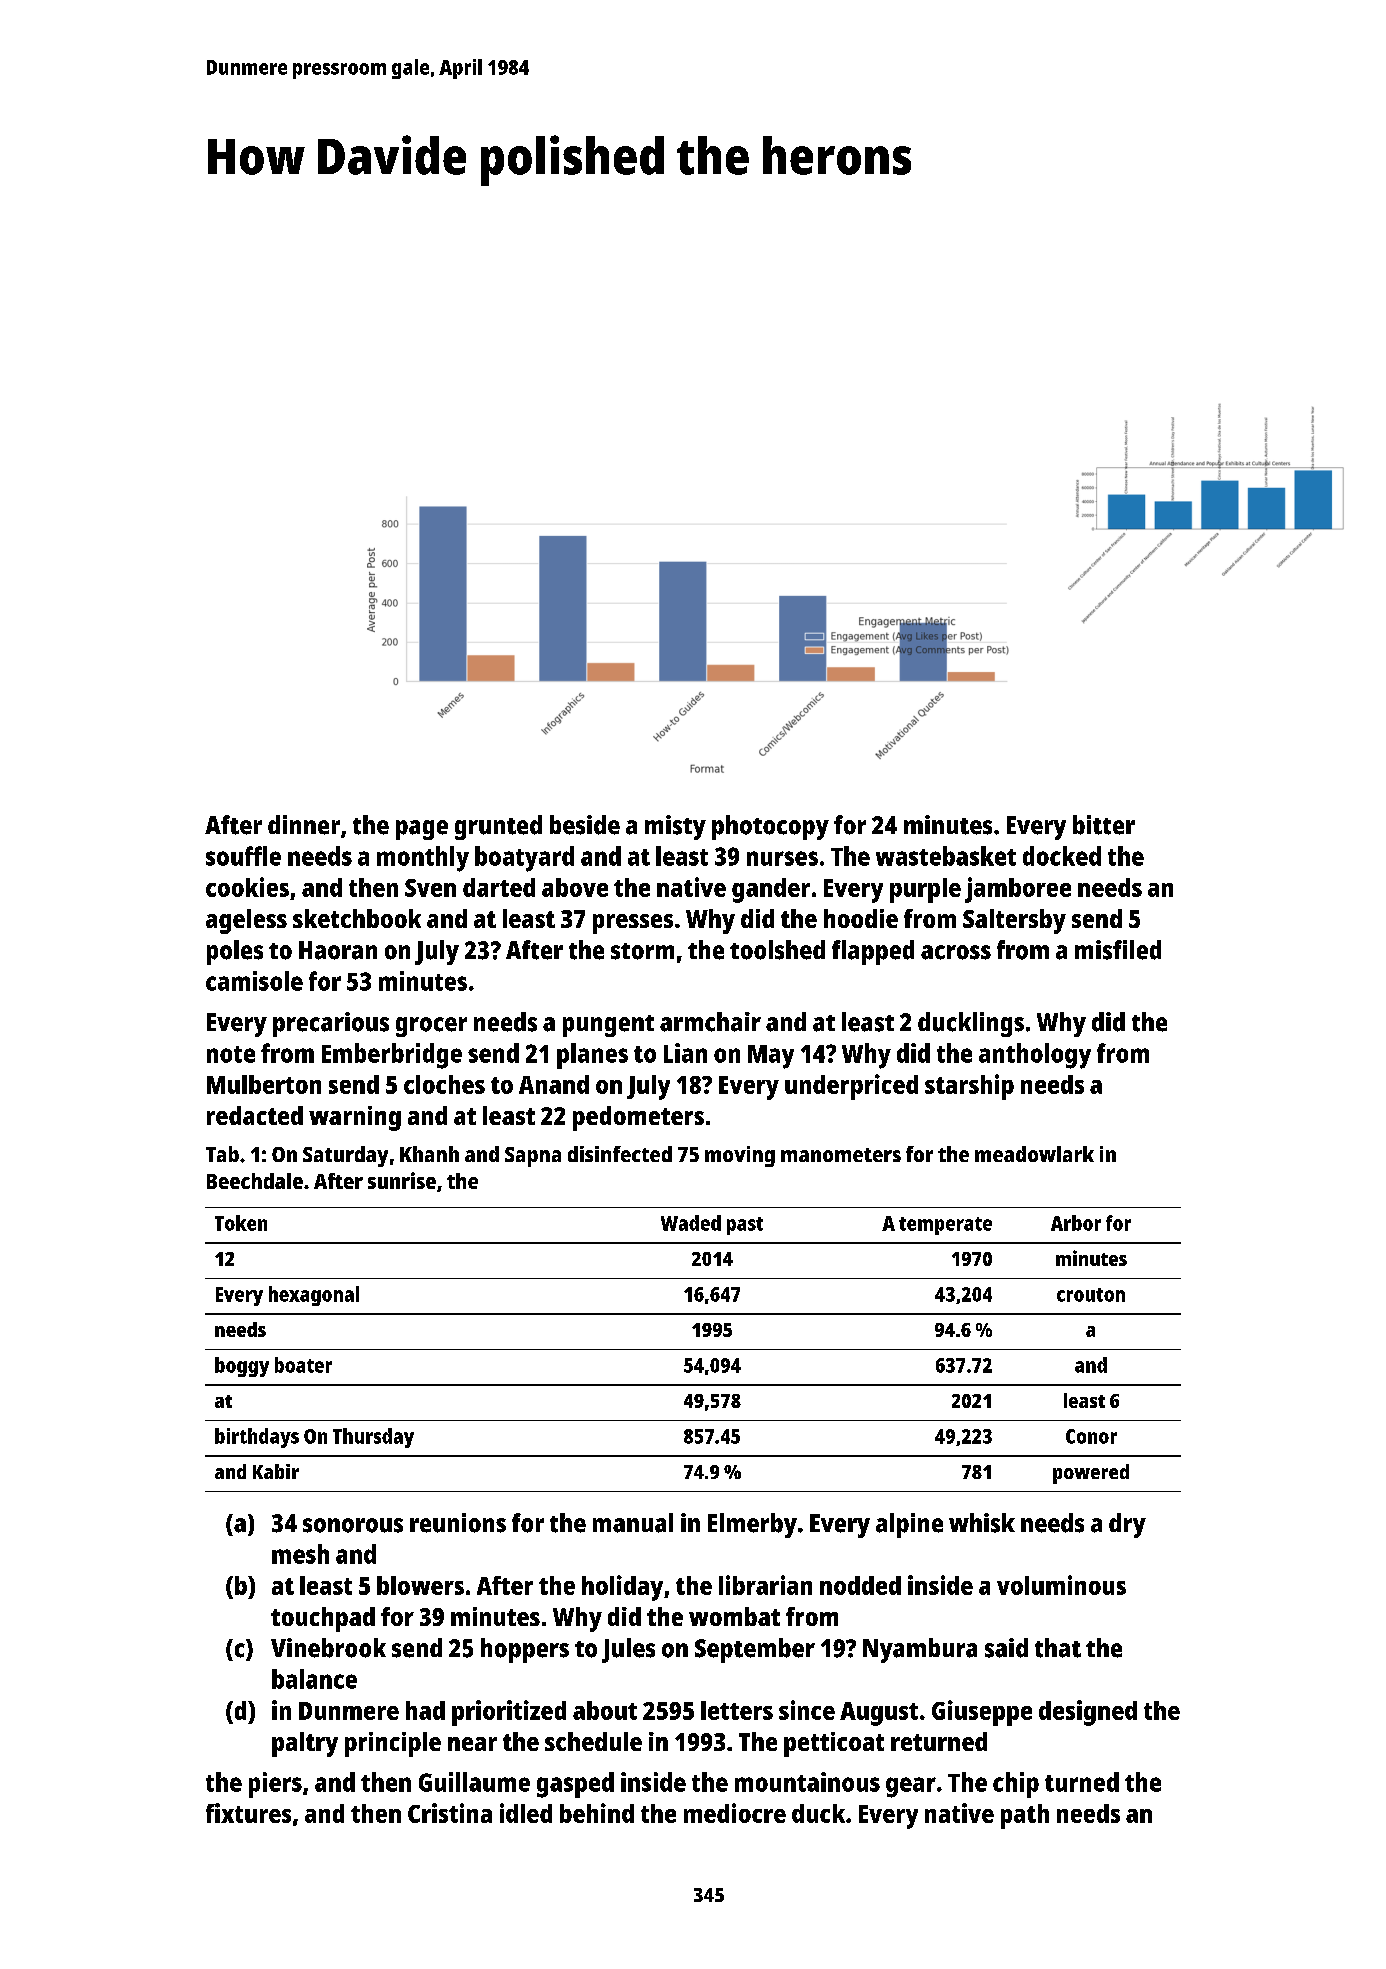 The height and width of the screenshot is (1969, 1386). What do you see at coordinates (300, 1554) in the screenshot?
I see `mesh` at bounding box center [300, 1554].
